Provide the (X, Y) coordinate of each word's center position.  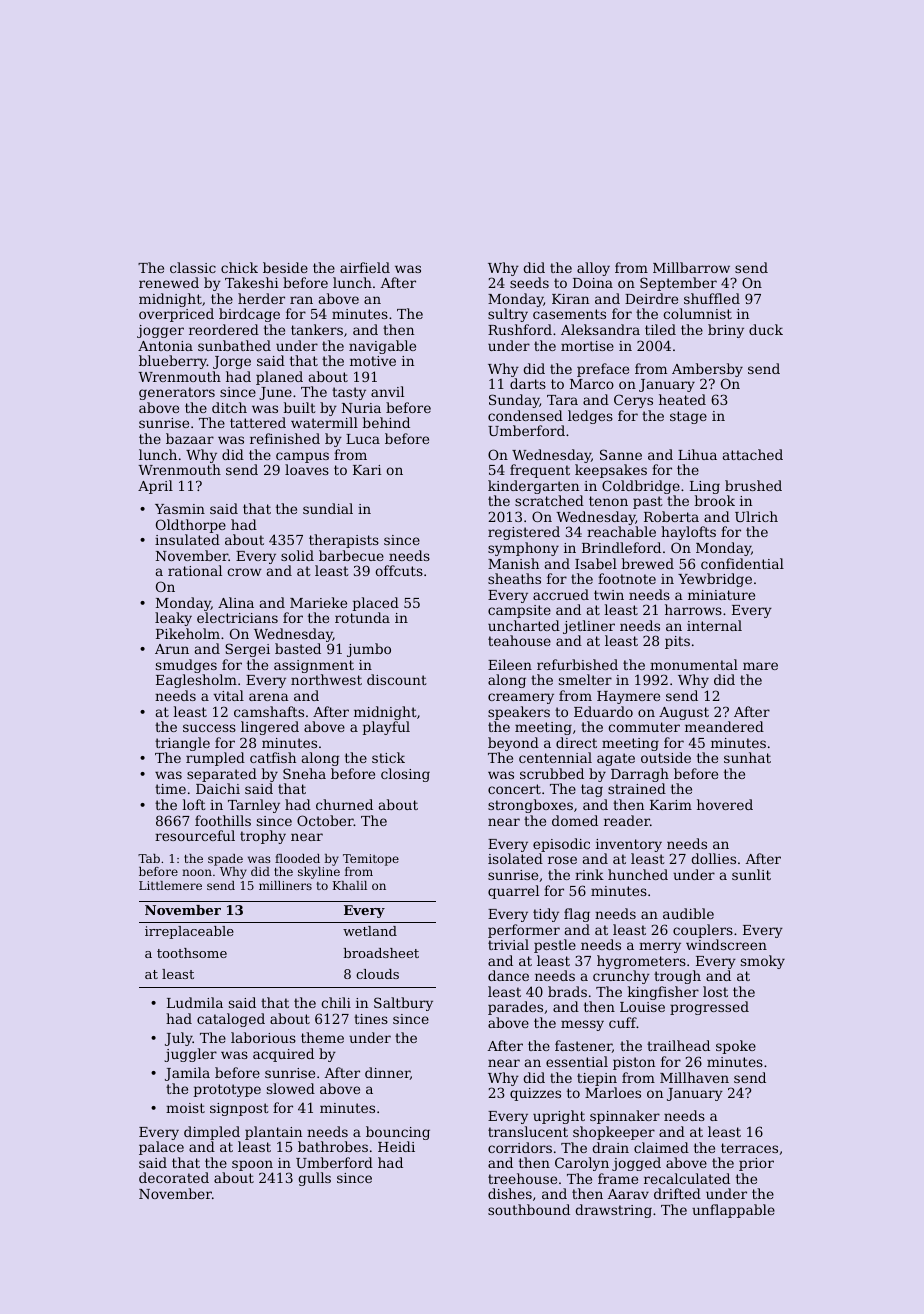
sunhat (747, 757)
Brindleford (621, 547)
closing (405, 775)
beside (285, 267)
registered (524, 533)
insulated (187, 539)
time (170, 789)
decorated (174, 1177)
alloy (593, 269)
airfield (365, 267)
